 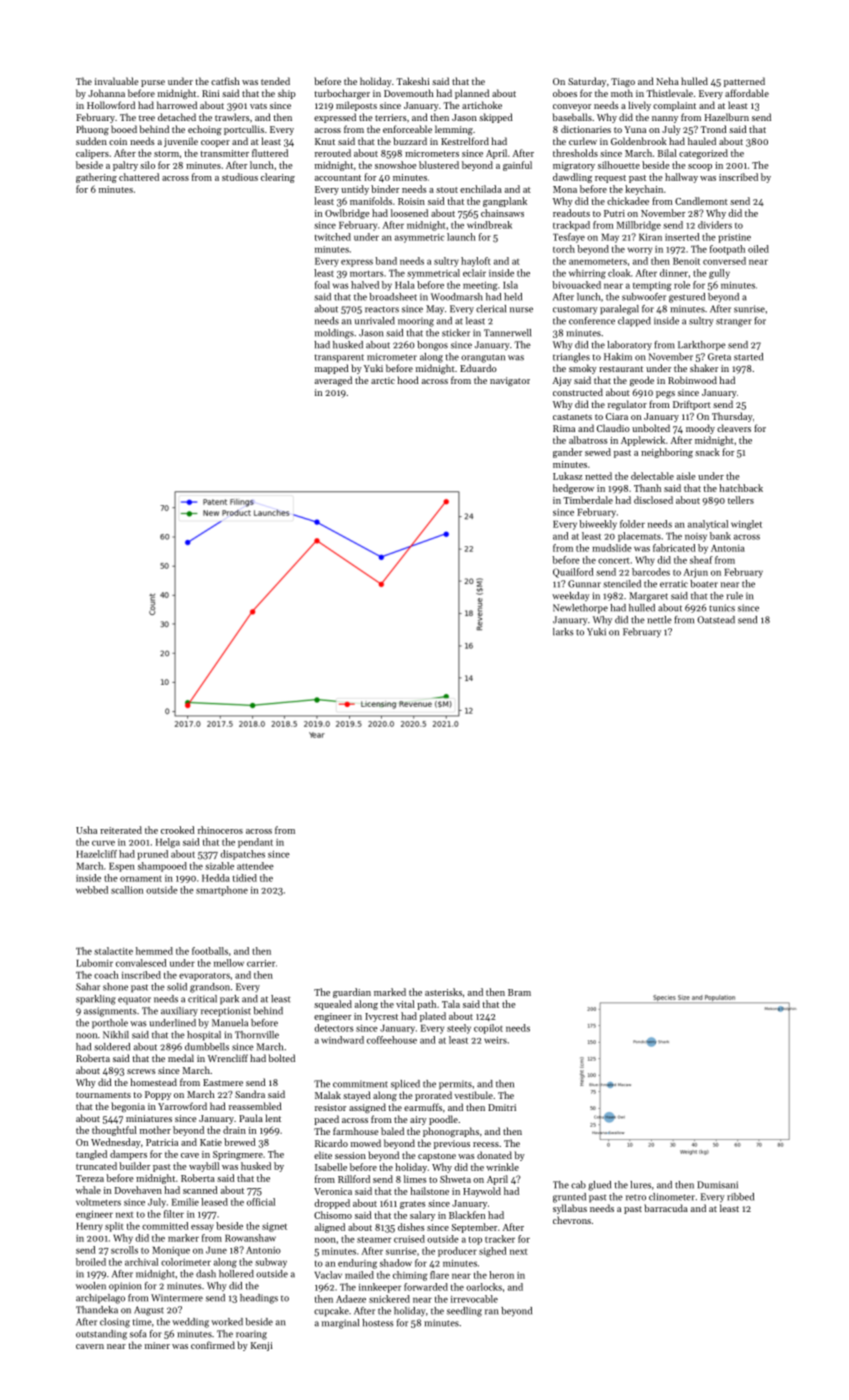 I want to click on mapped, so click(x=332, y=369).
